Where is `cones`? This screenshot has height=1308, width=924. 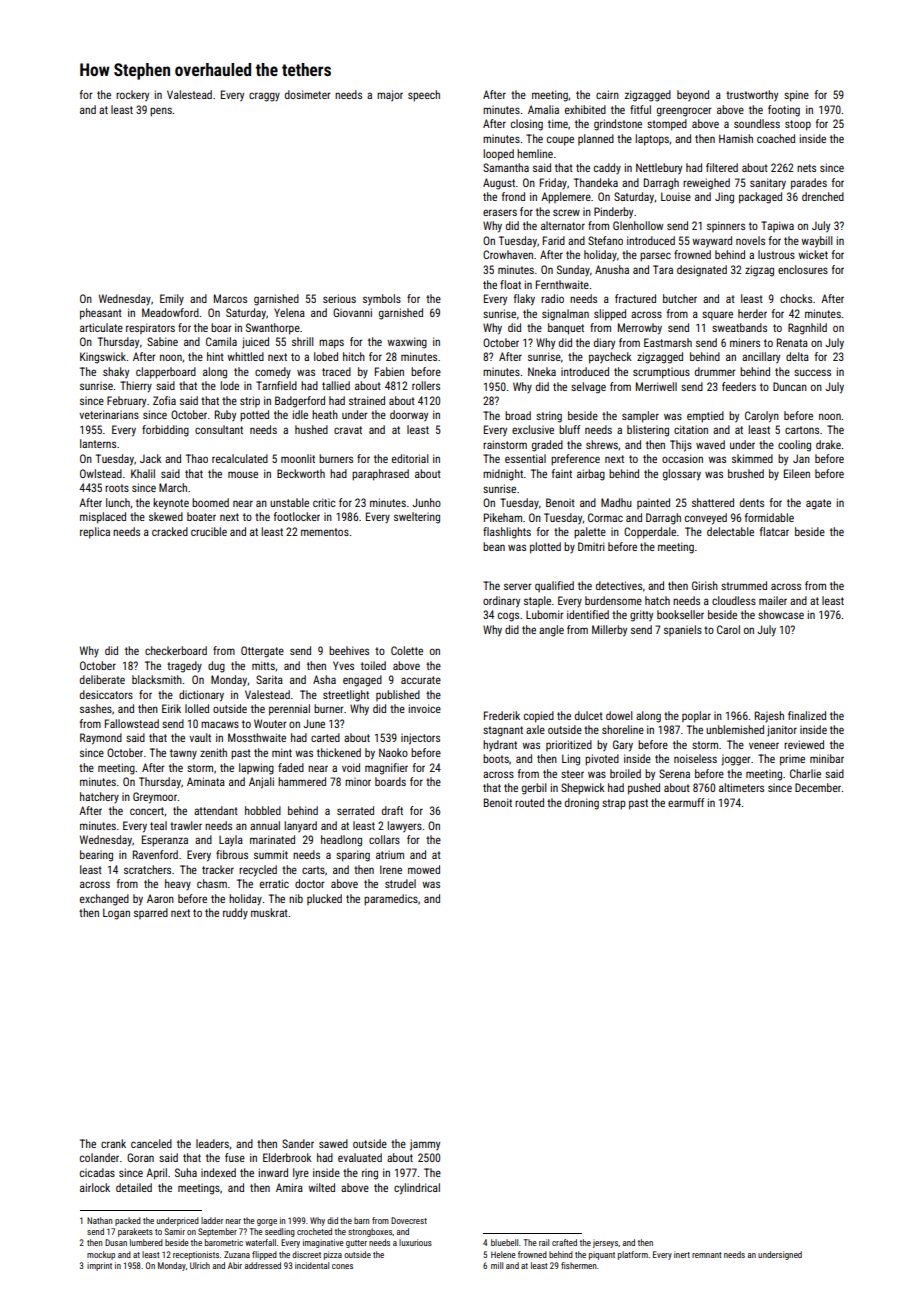
cones is located at coordinates (342, 1266).
